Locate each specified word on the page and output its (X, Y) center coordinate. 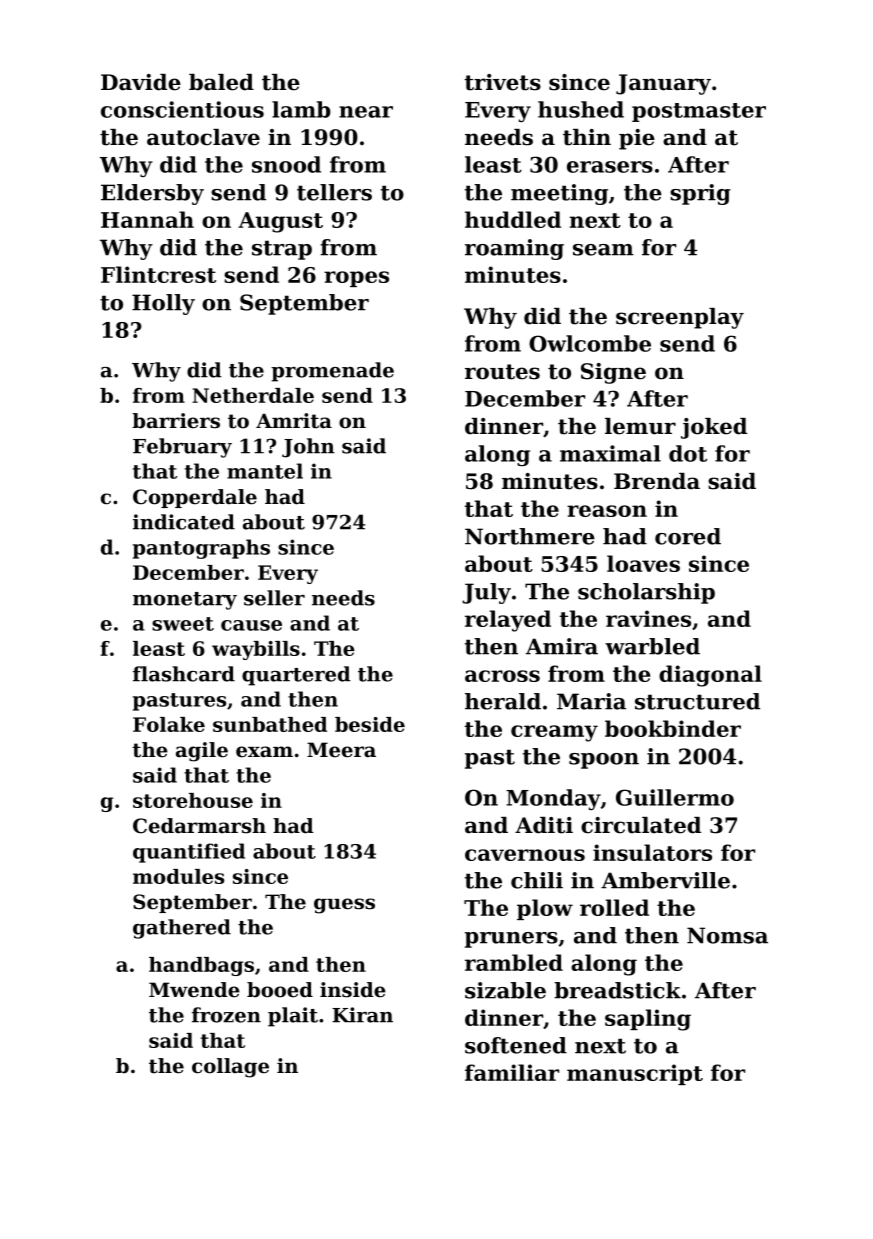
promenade (332, 372)
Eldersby (152, 194)
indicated (184, 522)
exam (264, 752)
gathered (182, 929)
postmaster (699, 112)
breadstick (617, 990)
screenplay (680, 318)
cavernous (525, 855)
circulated (641, 825)
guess (344, 906)
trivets (503, 82)
